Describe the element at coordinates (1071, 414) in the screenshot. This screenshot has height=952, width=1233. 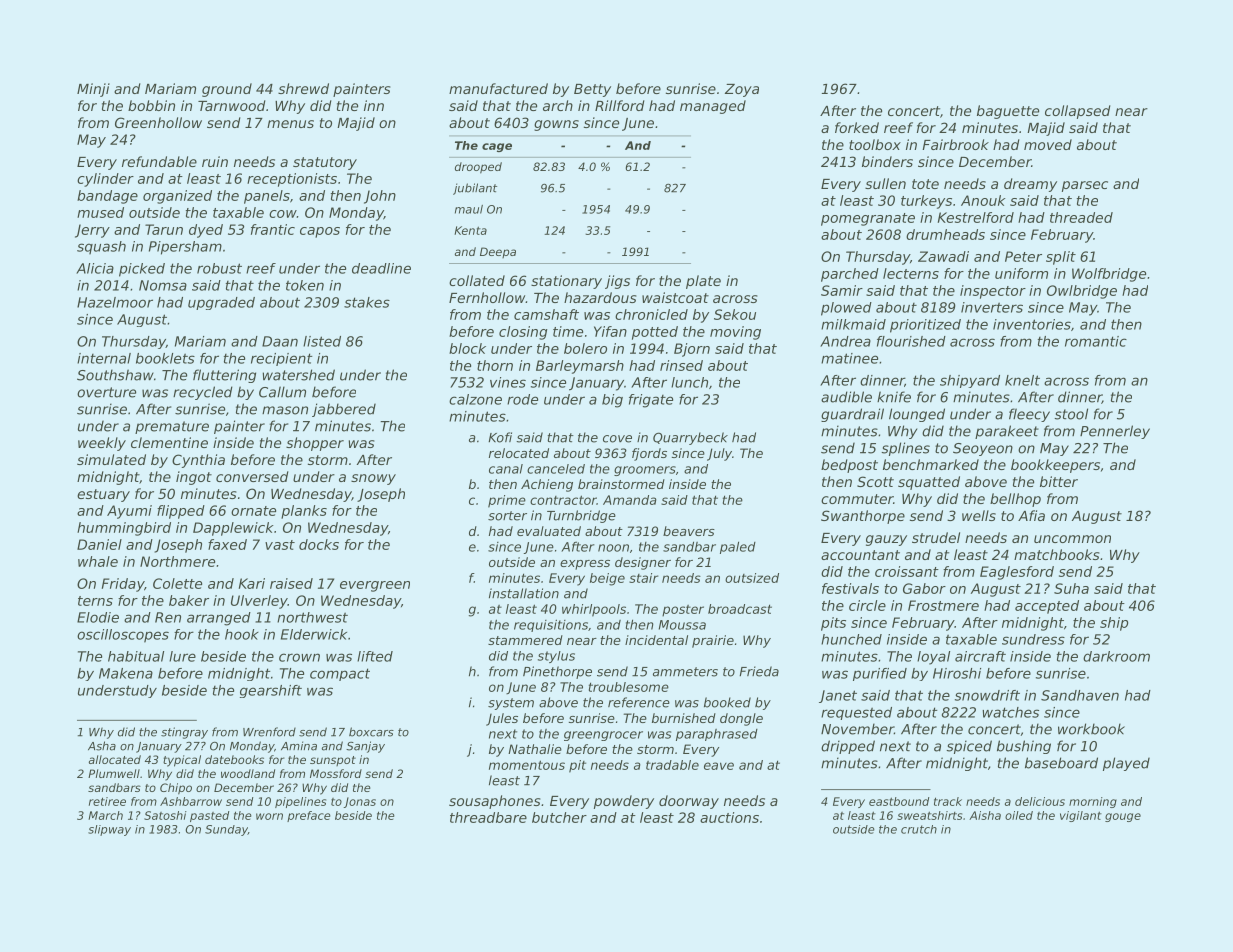
I see `stool` at that location.
